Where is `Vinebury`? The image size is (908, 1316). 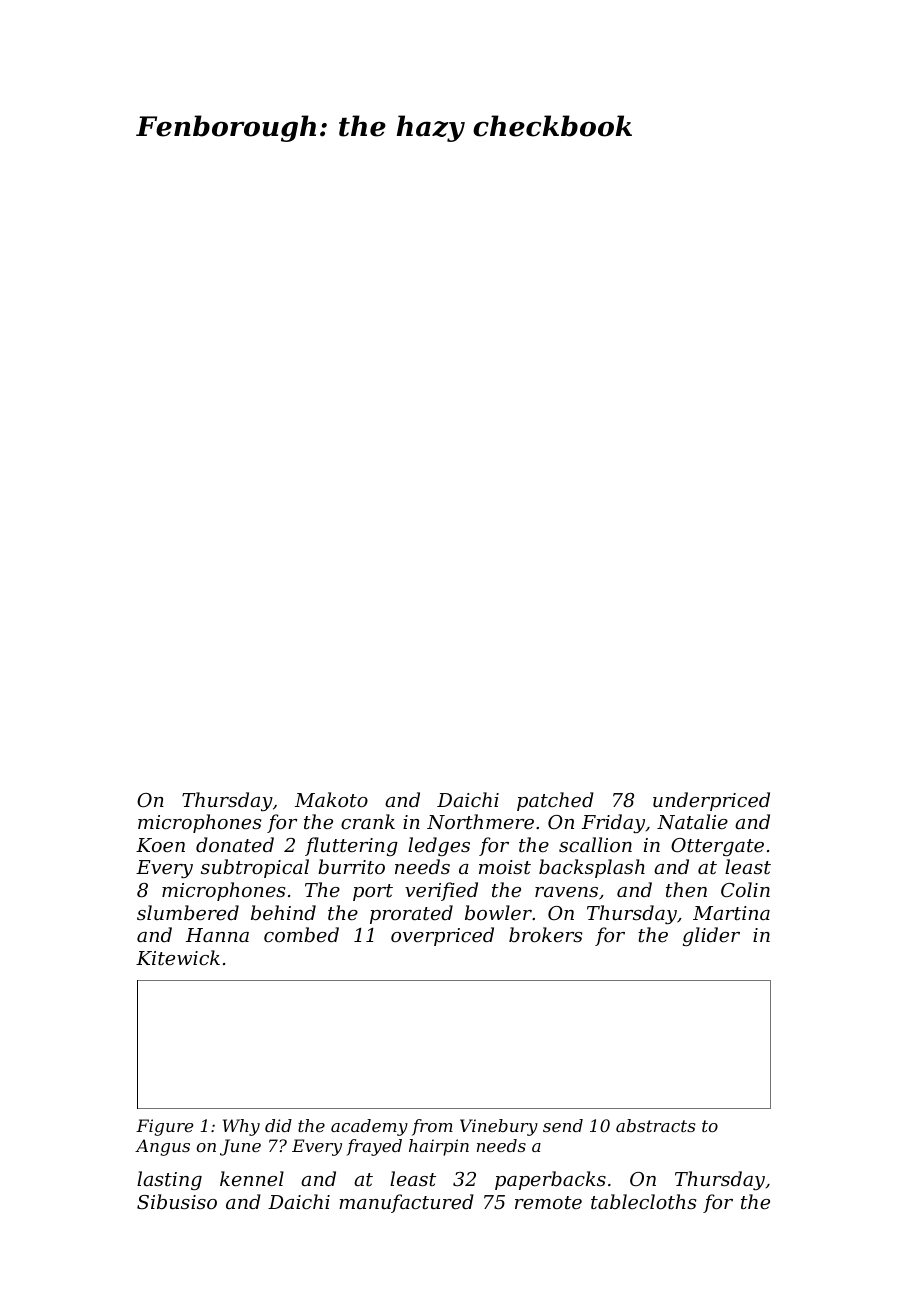
Vinebury is located at coordinates (499, 1127).
